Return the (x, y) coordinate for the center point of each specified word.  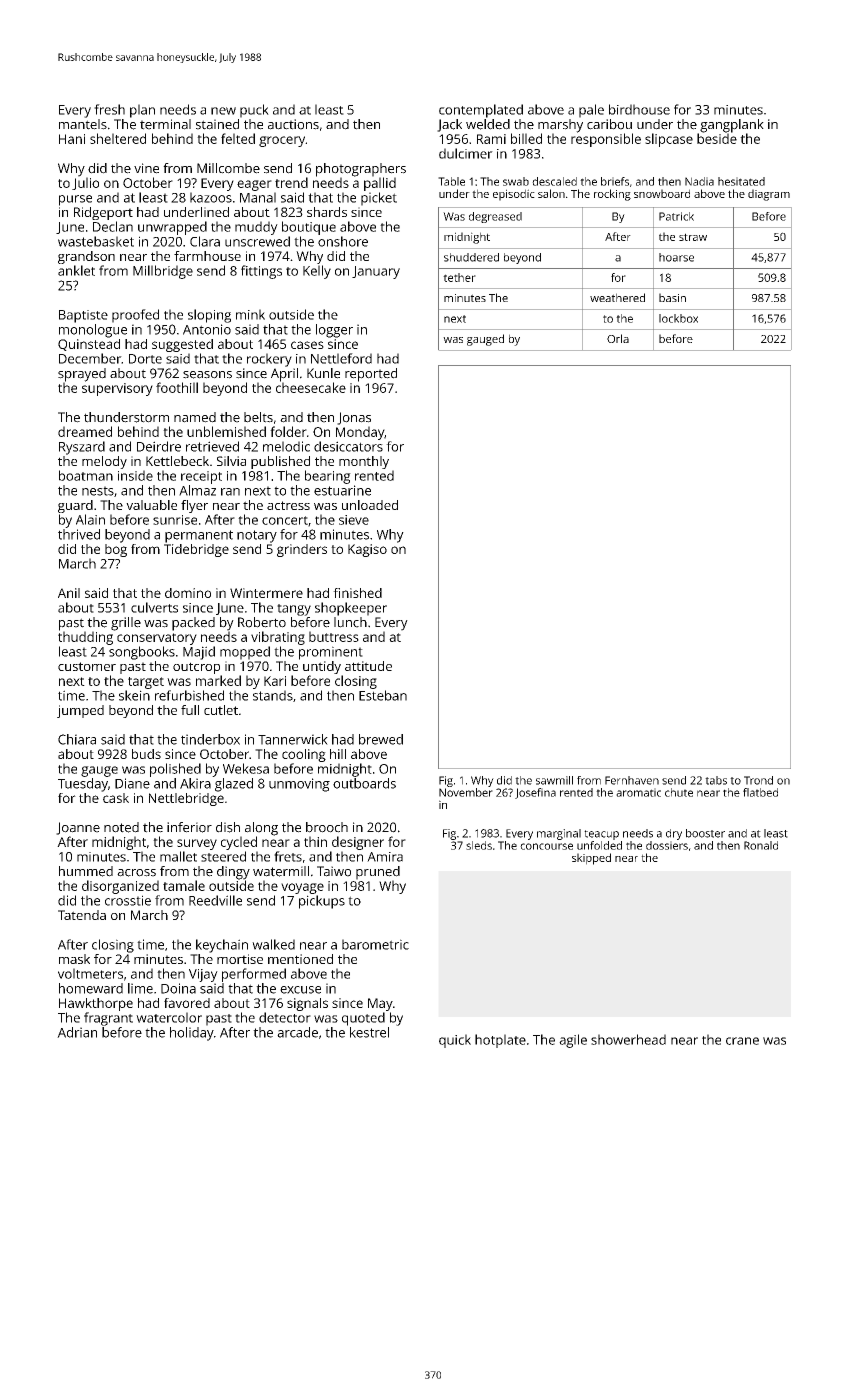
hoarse (676, 257)
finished (357, 593)
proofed (135, 316)
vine (146, 168)
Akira (195, 783)
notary (257, 536)
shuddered (471, 257)
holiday (192, 1034)
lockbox (678, 318)
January (376, 272)
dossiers (667, 845)
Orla (618, 338)
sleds (479, 845)
